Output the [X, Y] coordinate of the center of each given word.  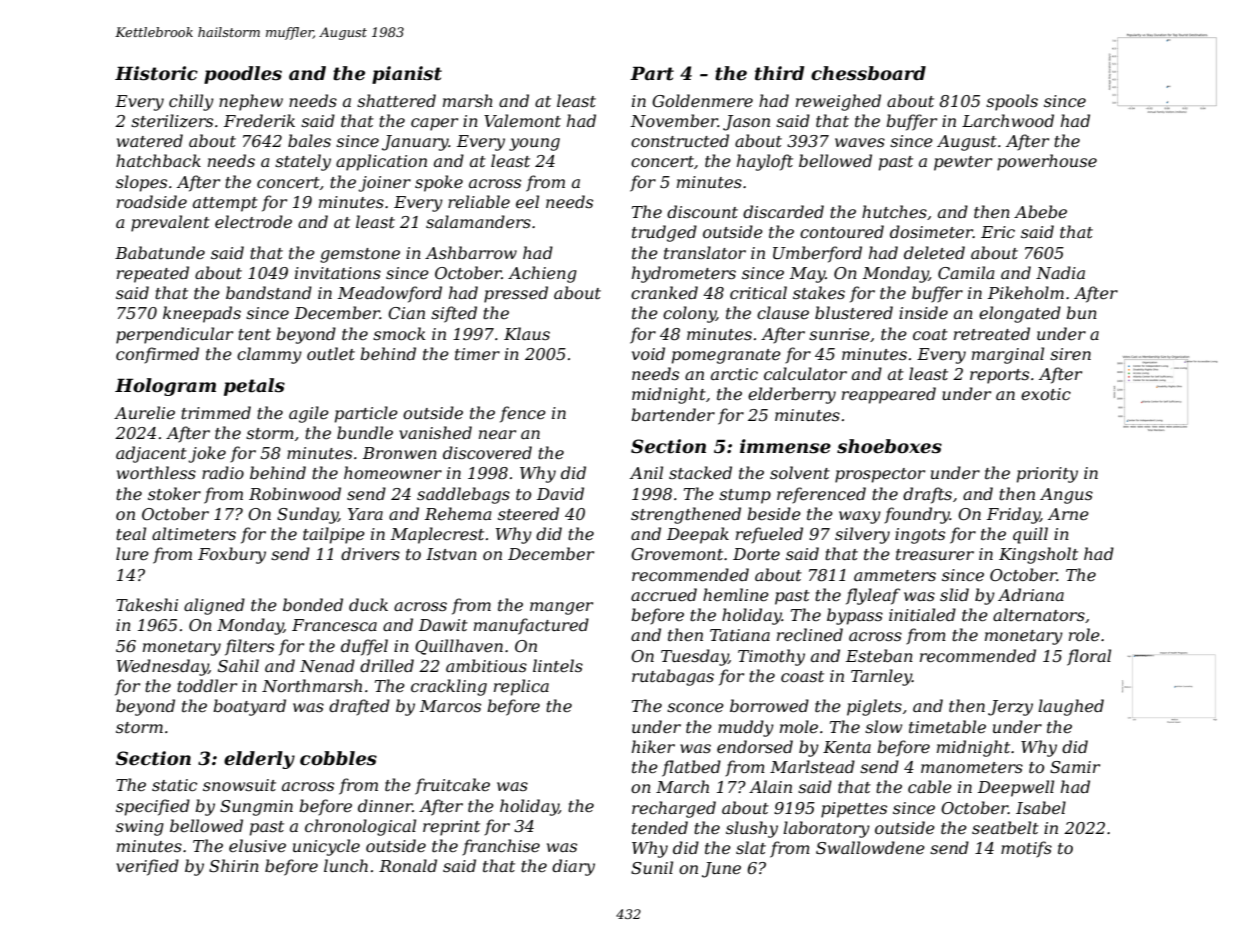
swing [140, 828]
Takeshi [147, 604]
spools [1012, 102]
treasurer [935, 554]
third [779, 73]
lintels [558, 665]
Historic [156, 73]
